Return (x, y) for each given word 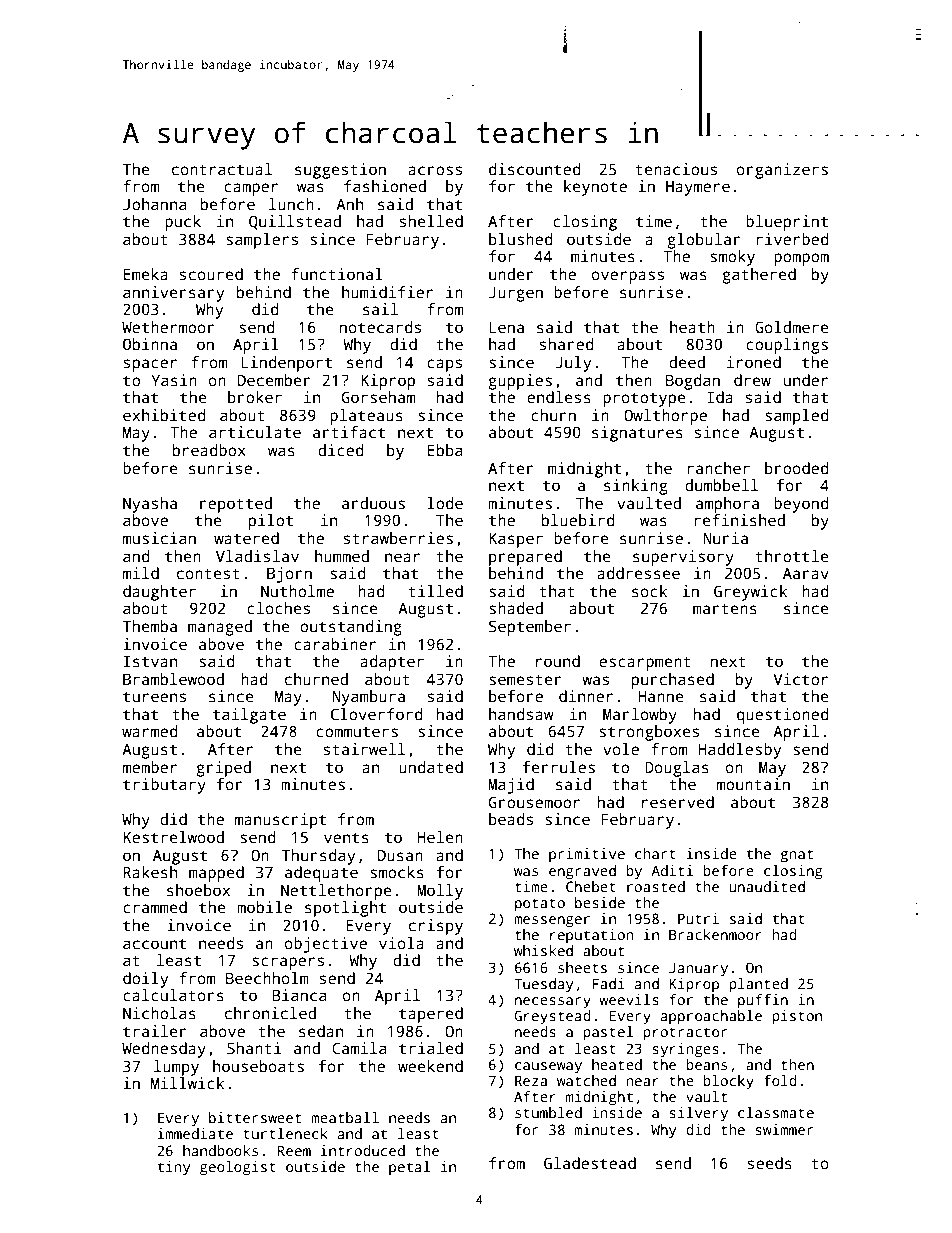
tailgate (249, 716)
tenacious (676, 169)
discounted (534, 169)
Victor (800, 679)
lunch (291, 204)
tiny (174, 1168)
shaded (516, 608)
